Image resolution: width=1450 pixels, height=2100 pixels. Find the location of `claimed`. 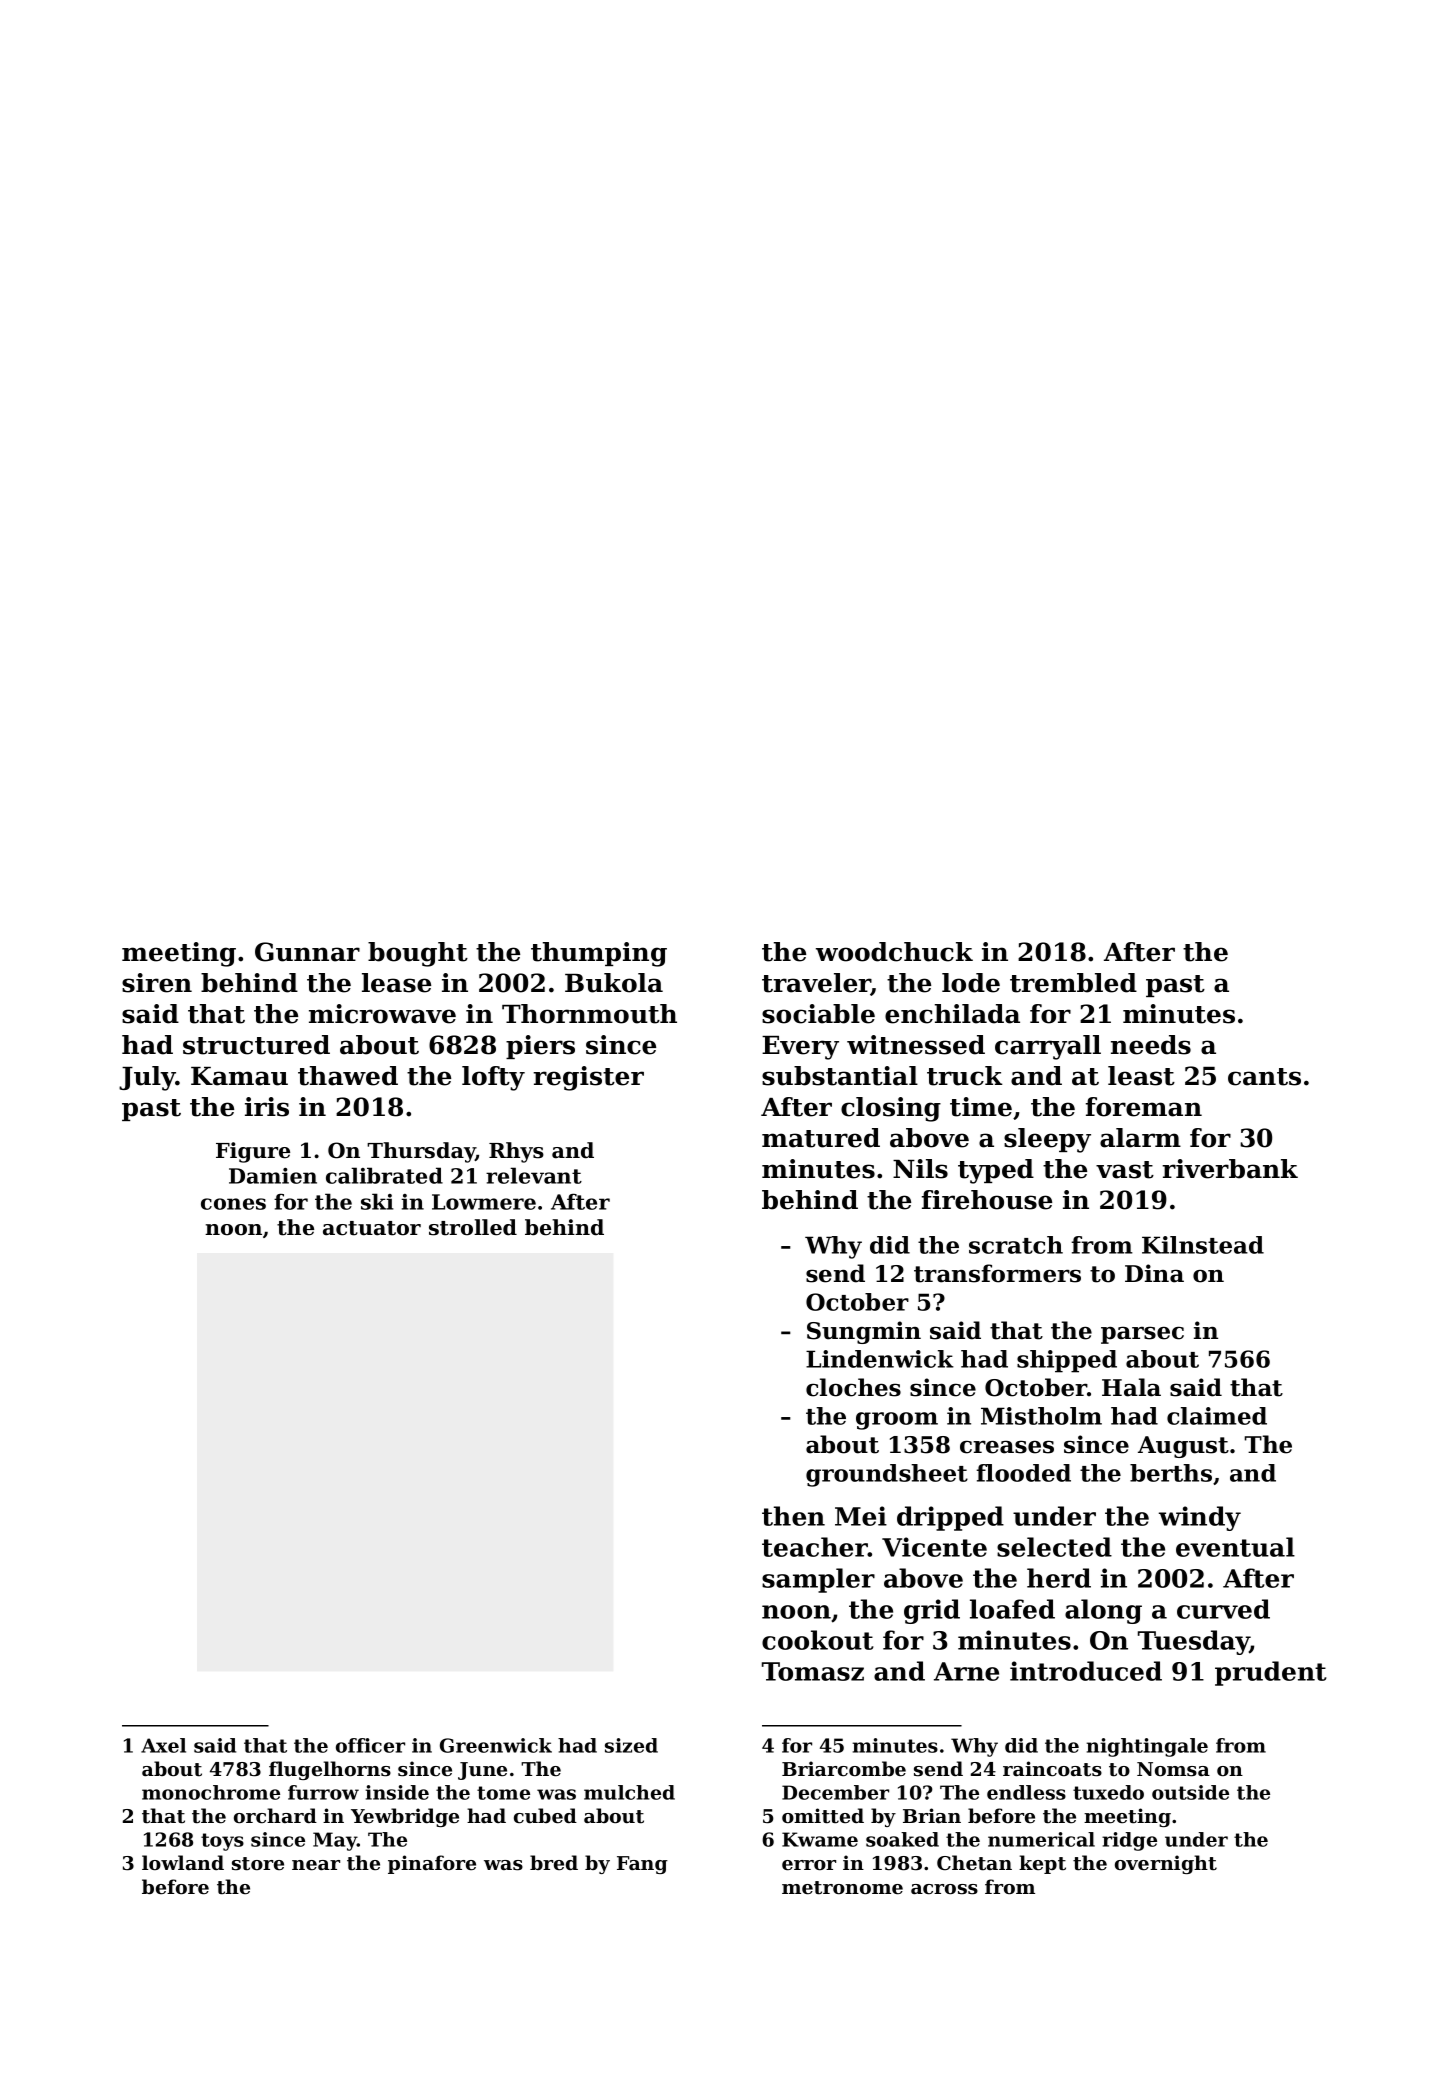

claimed is located at coordinates (1217, 1416).
